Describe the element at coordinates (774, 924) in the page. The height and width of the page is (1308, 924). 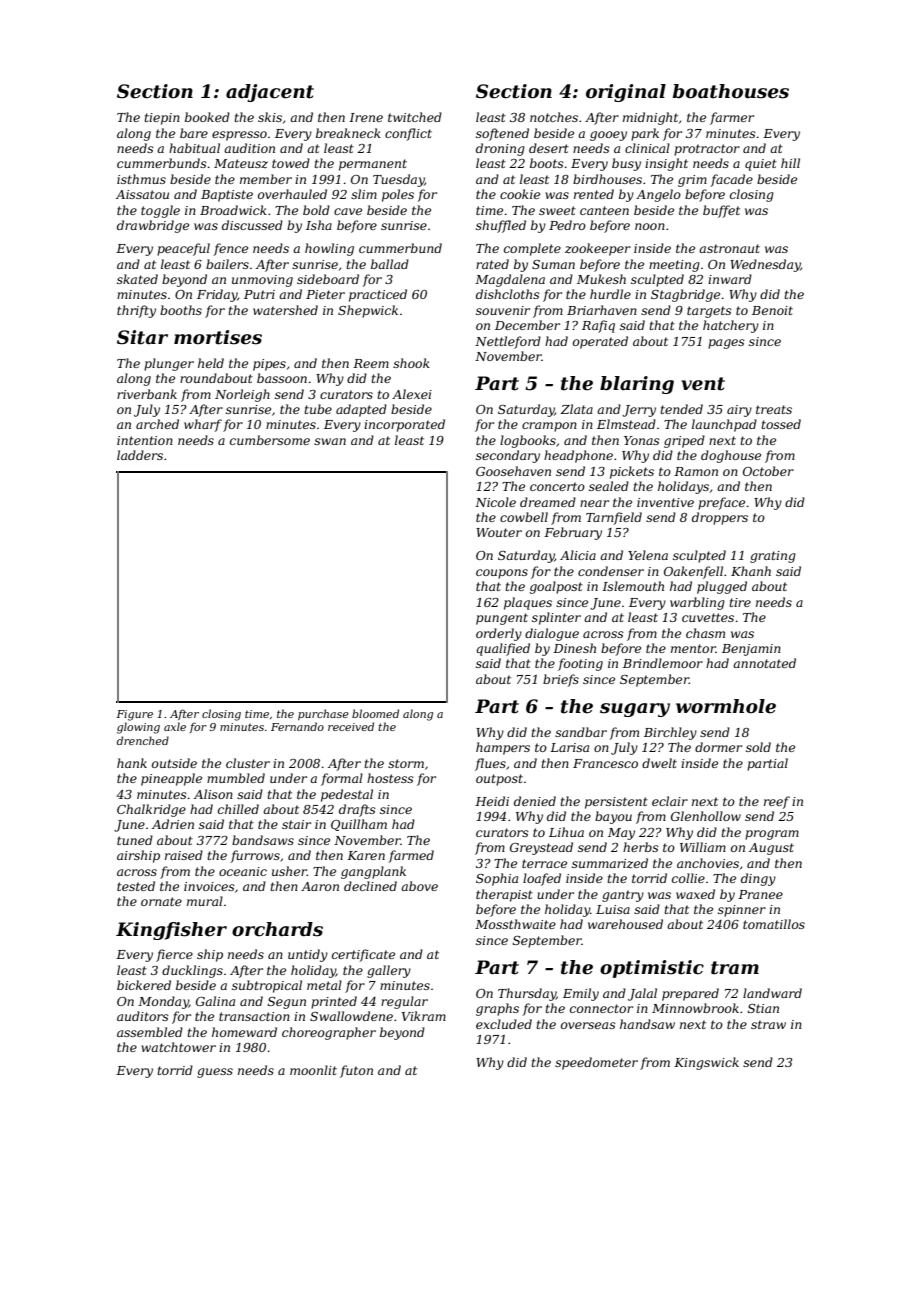
I see `tomatillos` at that location.
